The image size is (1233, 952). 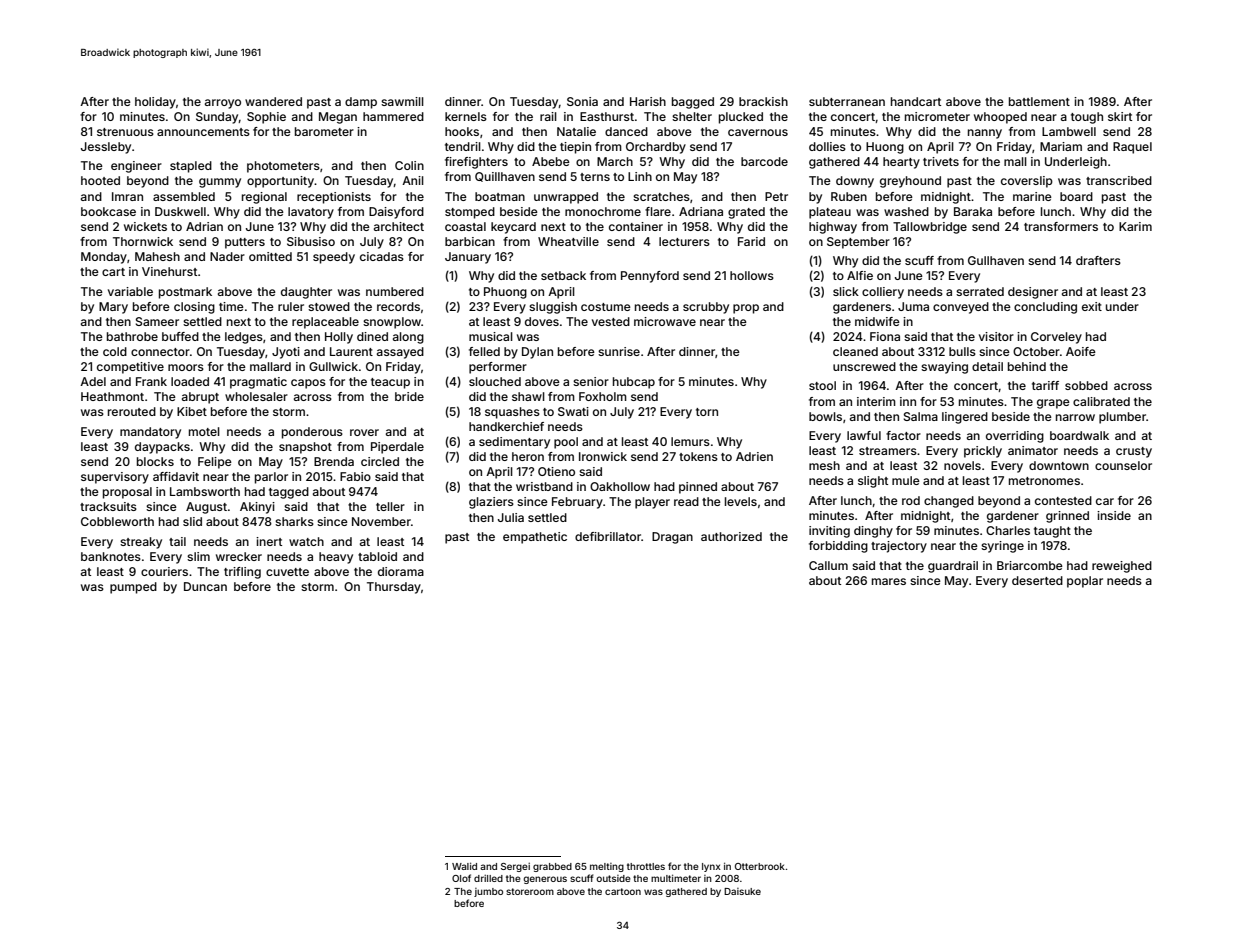 What do you see at coordinates (461, 878) in the page?
I see `Olof` at bounding box center [461, 878].
